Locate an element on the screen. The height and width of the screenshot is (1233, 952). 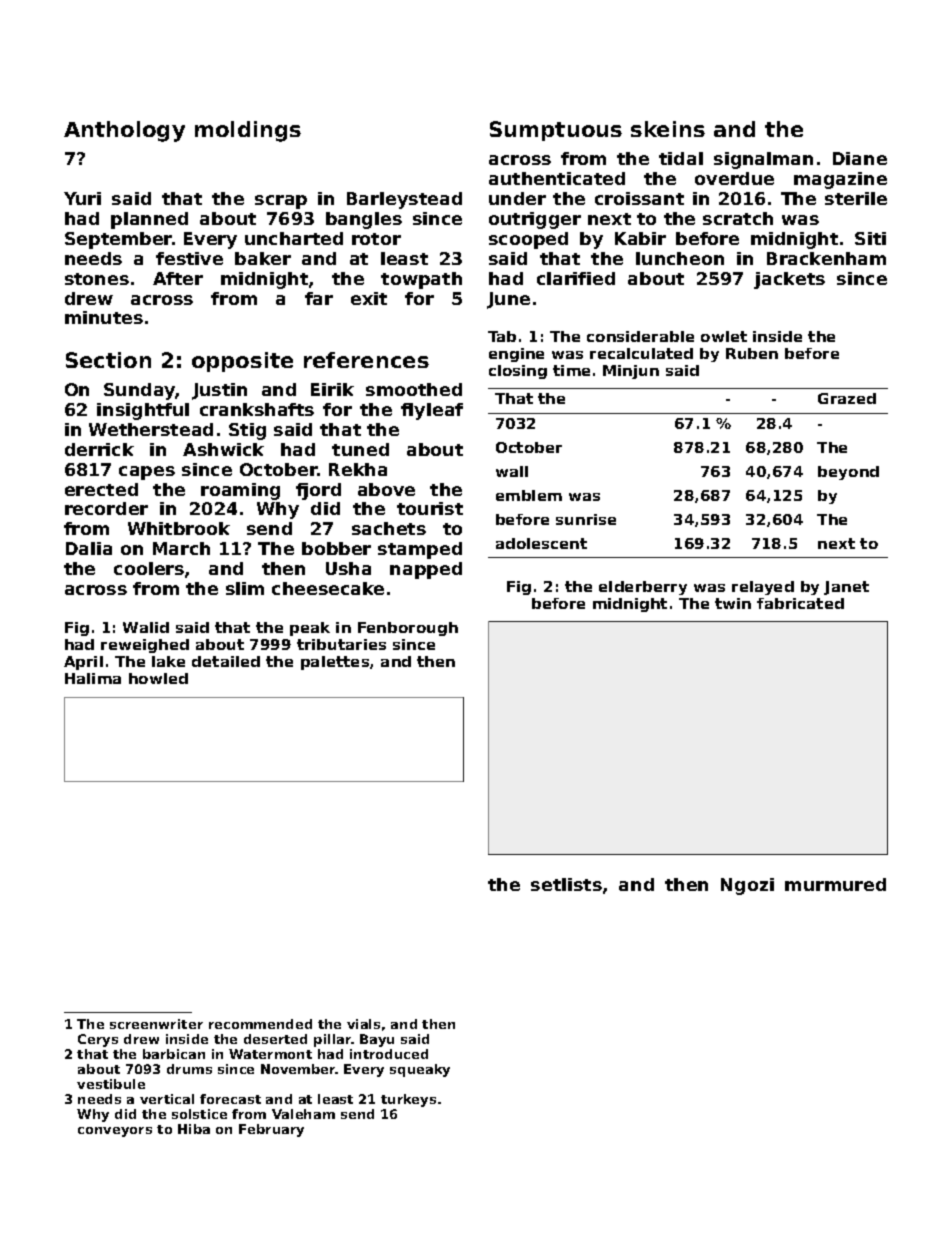
After is located at coordinates (178, 278).
